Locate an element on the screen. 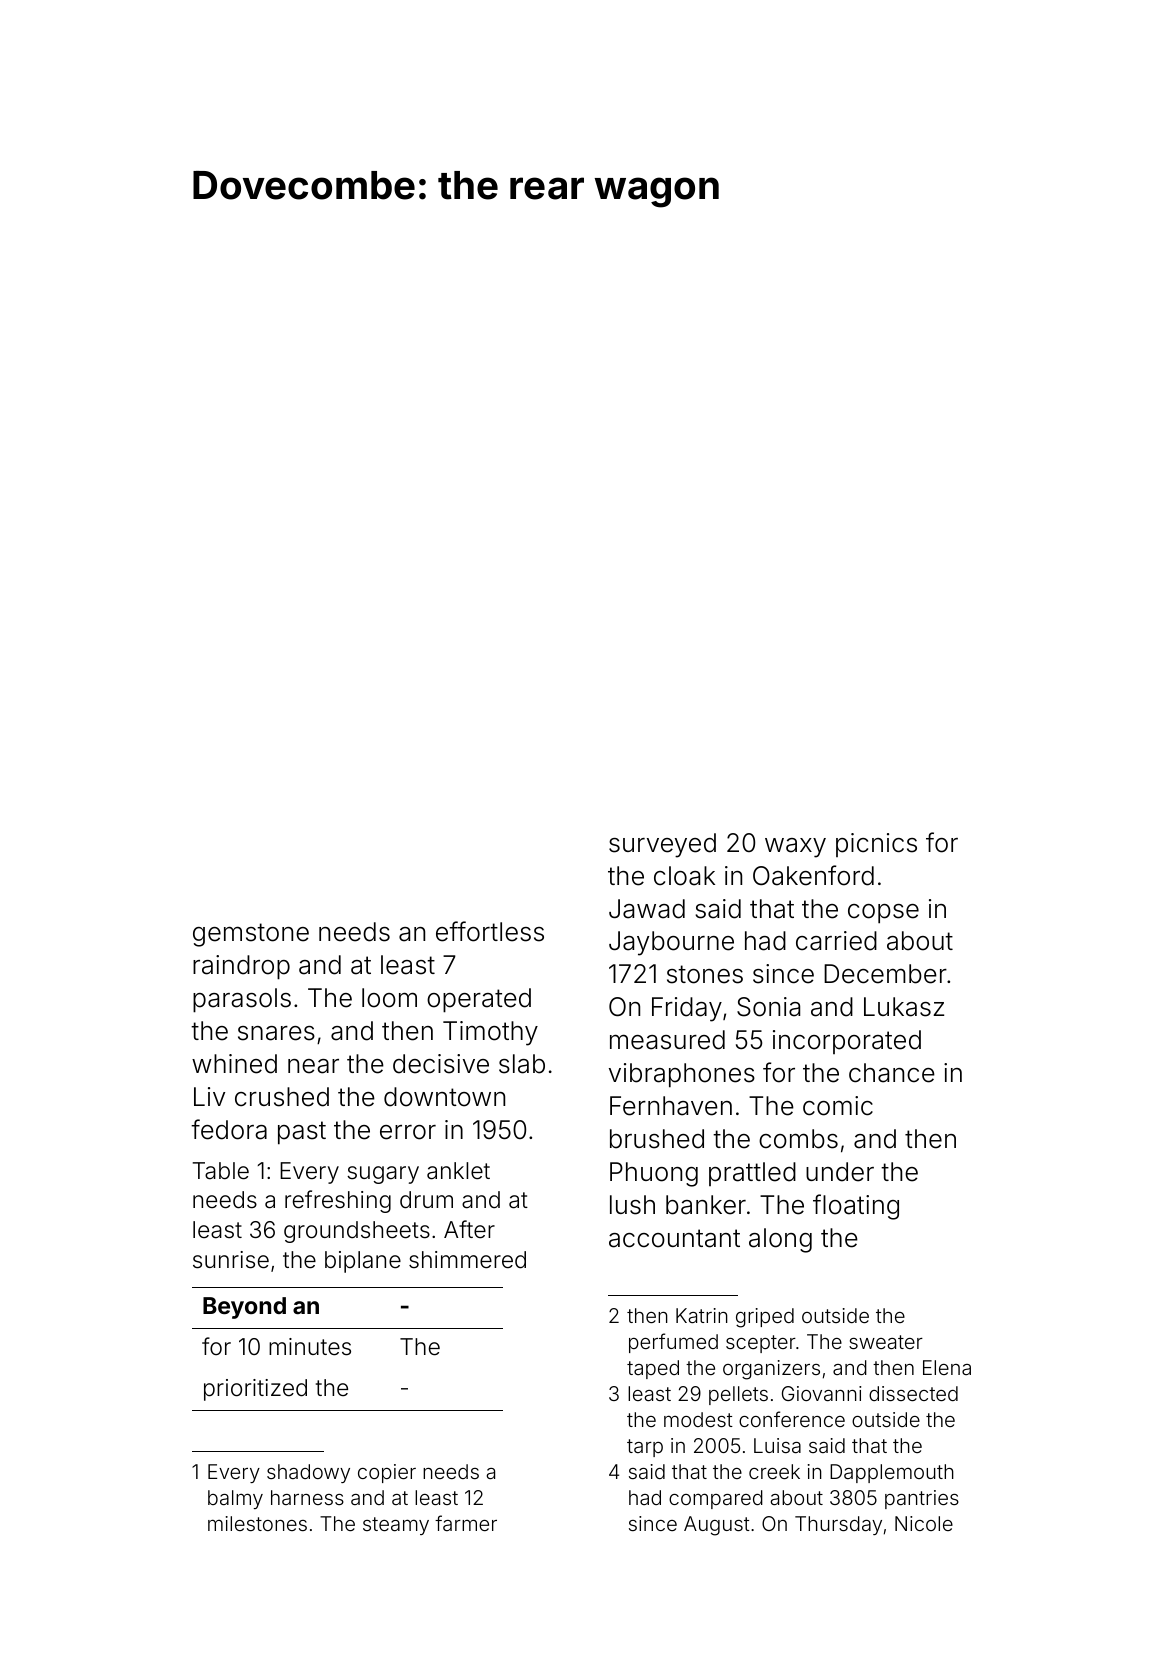 Image resolution: width=1165 pixels, height=1654 pixels. gemstone is located at coordinates (251, 935).
